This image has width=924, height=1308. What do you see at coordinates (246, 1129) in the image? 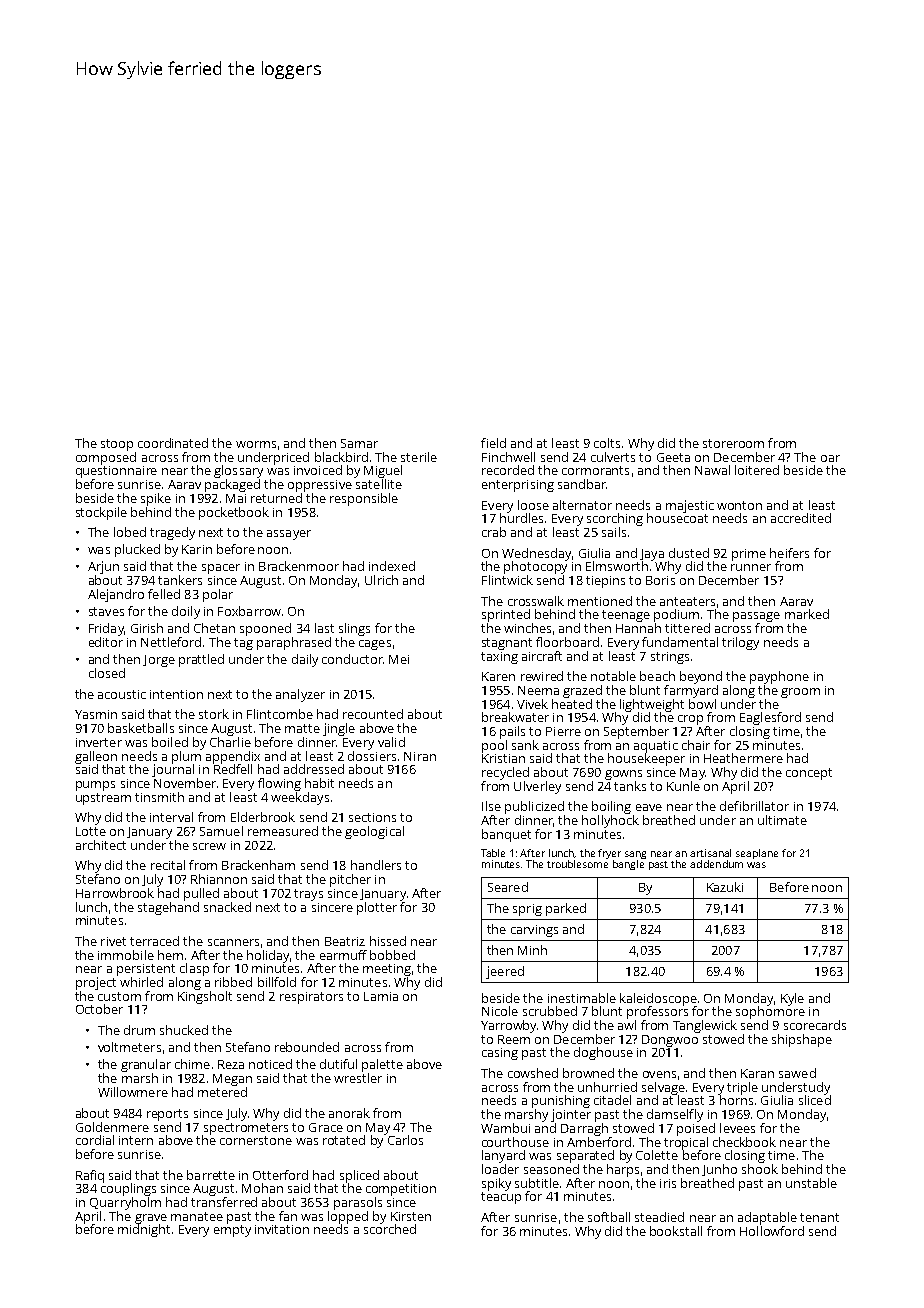
I see `spectrometers` at bounding box center [246, 1129].
